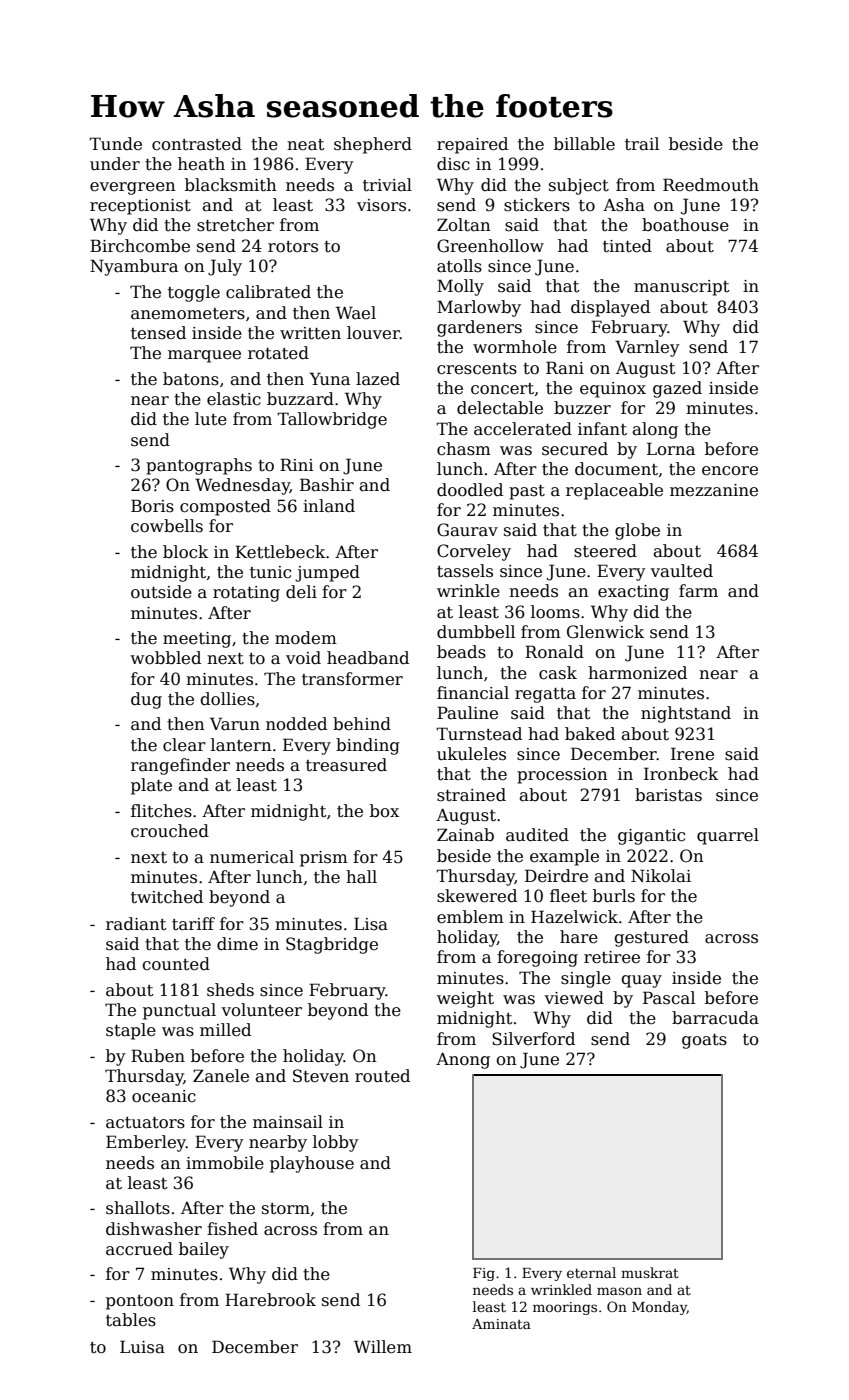 The width and height of the screenshot is (849, 1400). Describe the element at coordinates (471, 795) in the screenshot. I see `strained` at that location.
